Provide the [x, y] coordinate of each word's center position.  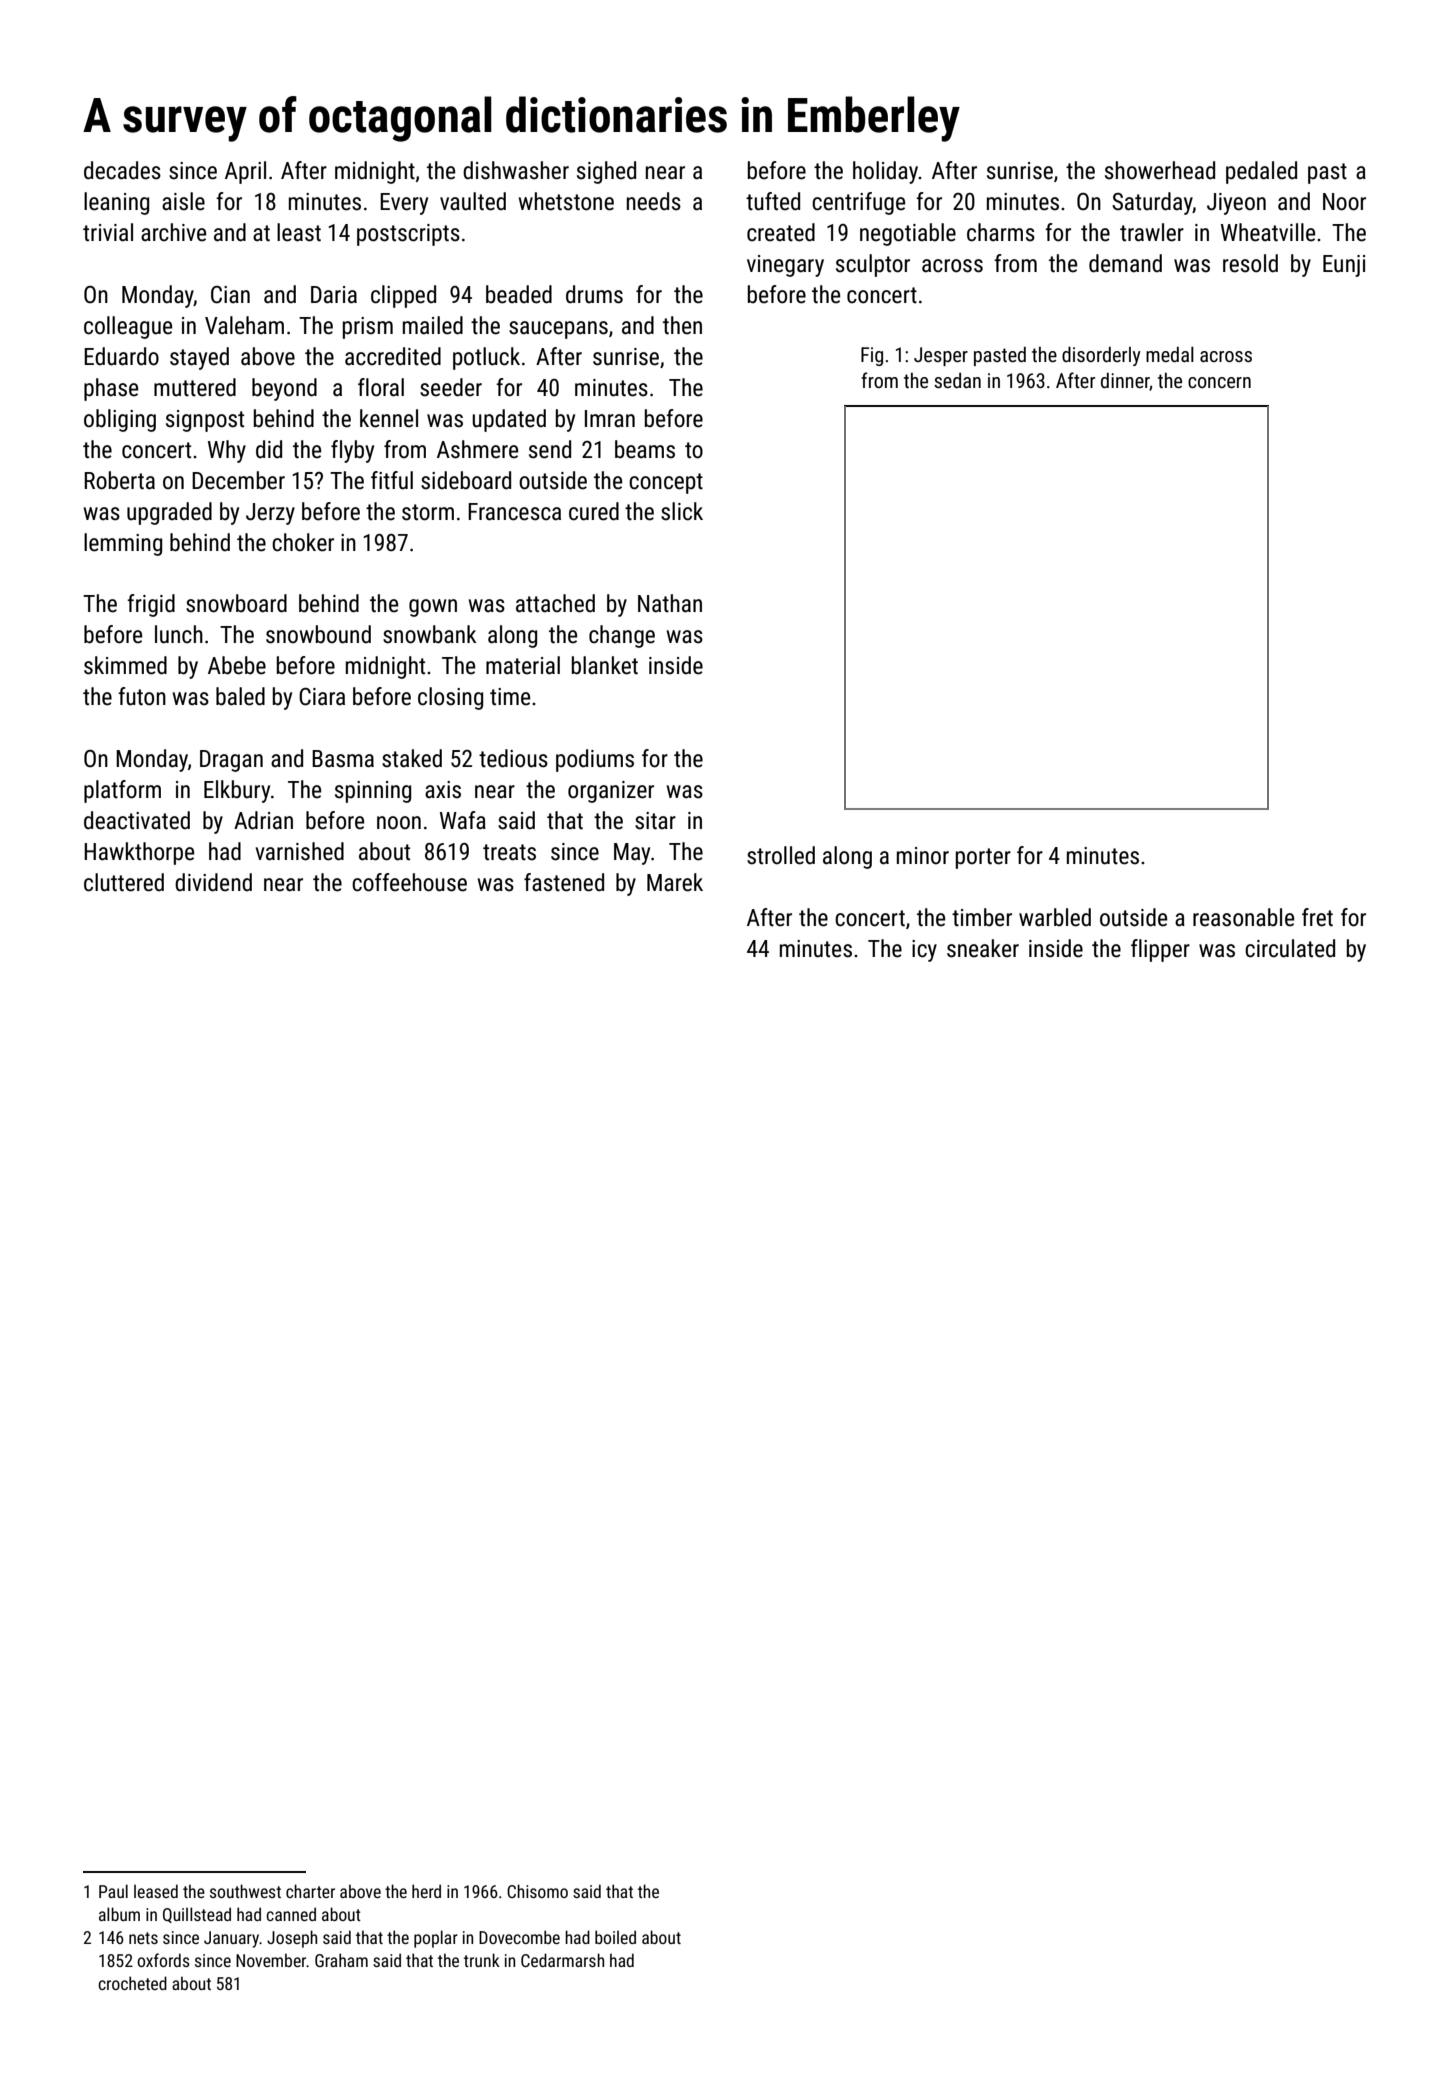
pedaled [1261, 172]
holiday [886, 172]
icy [924, 951]
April [245, 172]
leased [156, 1891]
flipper [1160, 950]
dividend [213, 882]
